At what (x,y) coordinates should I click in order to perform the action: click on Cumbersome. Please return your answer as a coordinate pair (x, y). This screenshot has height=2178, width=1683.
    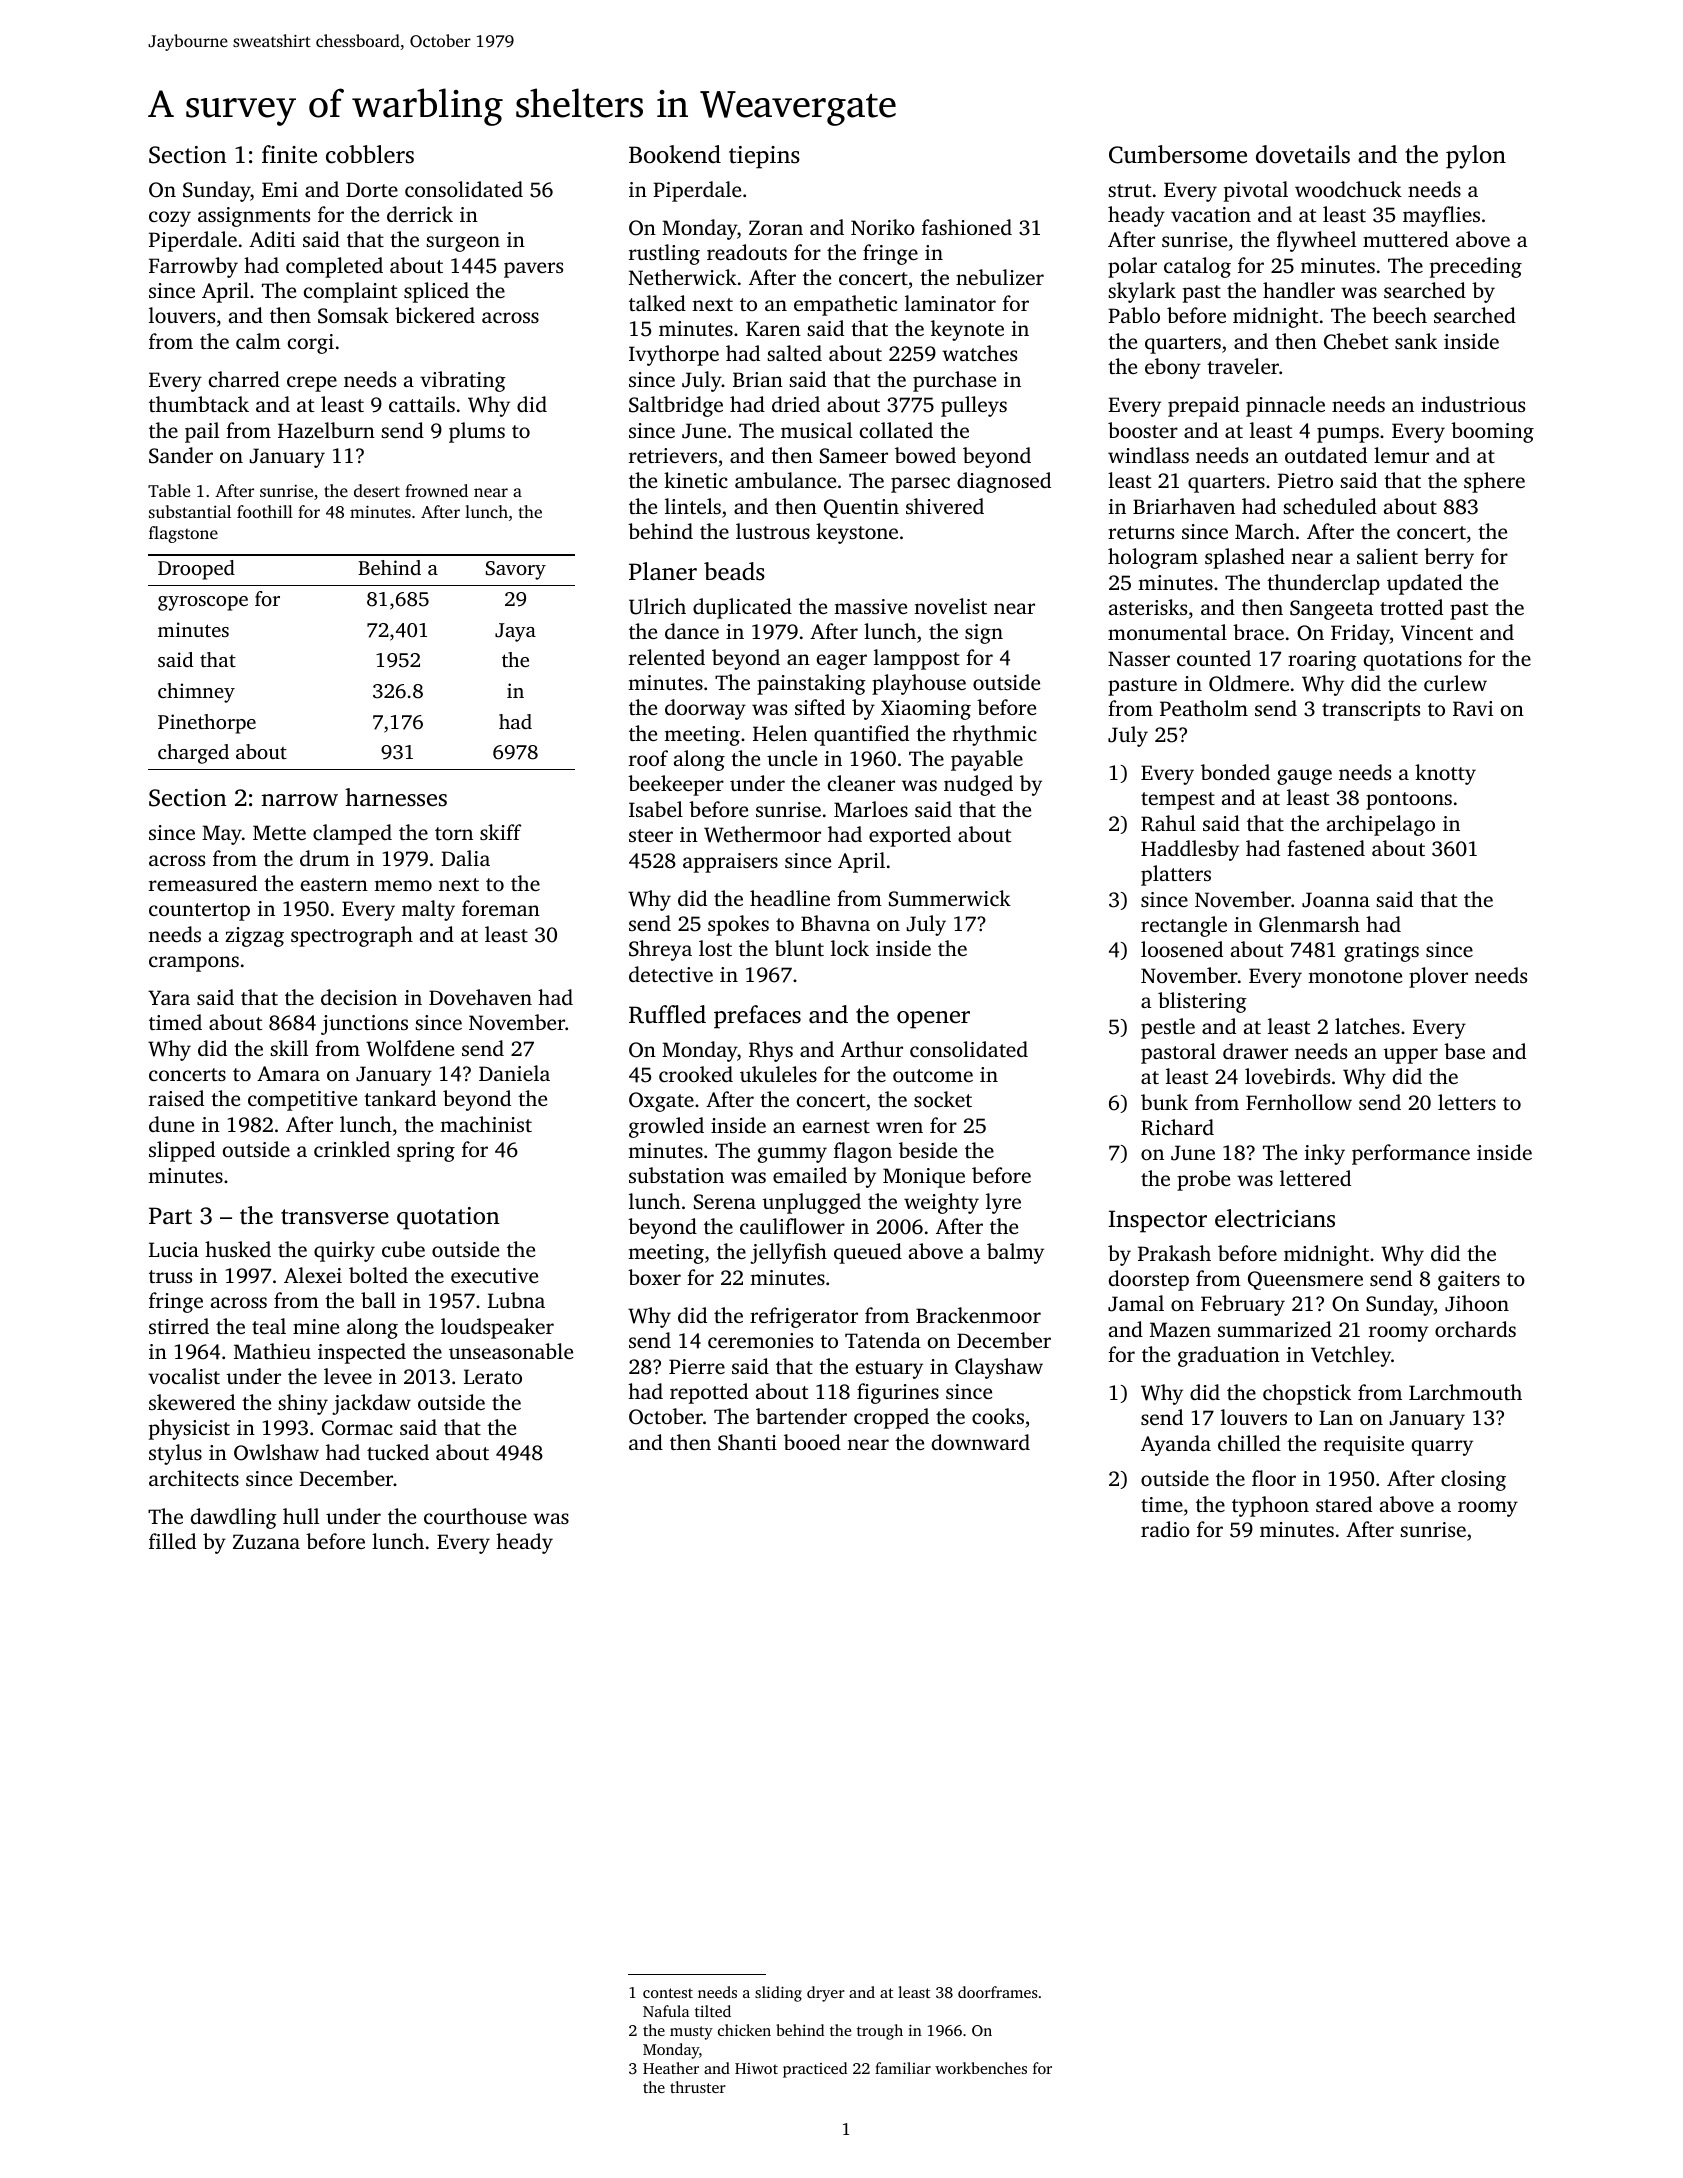
    Looking at the image, I should click on (1178, 154).
